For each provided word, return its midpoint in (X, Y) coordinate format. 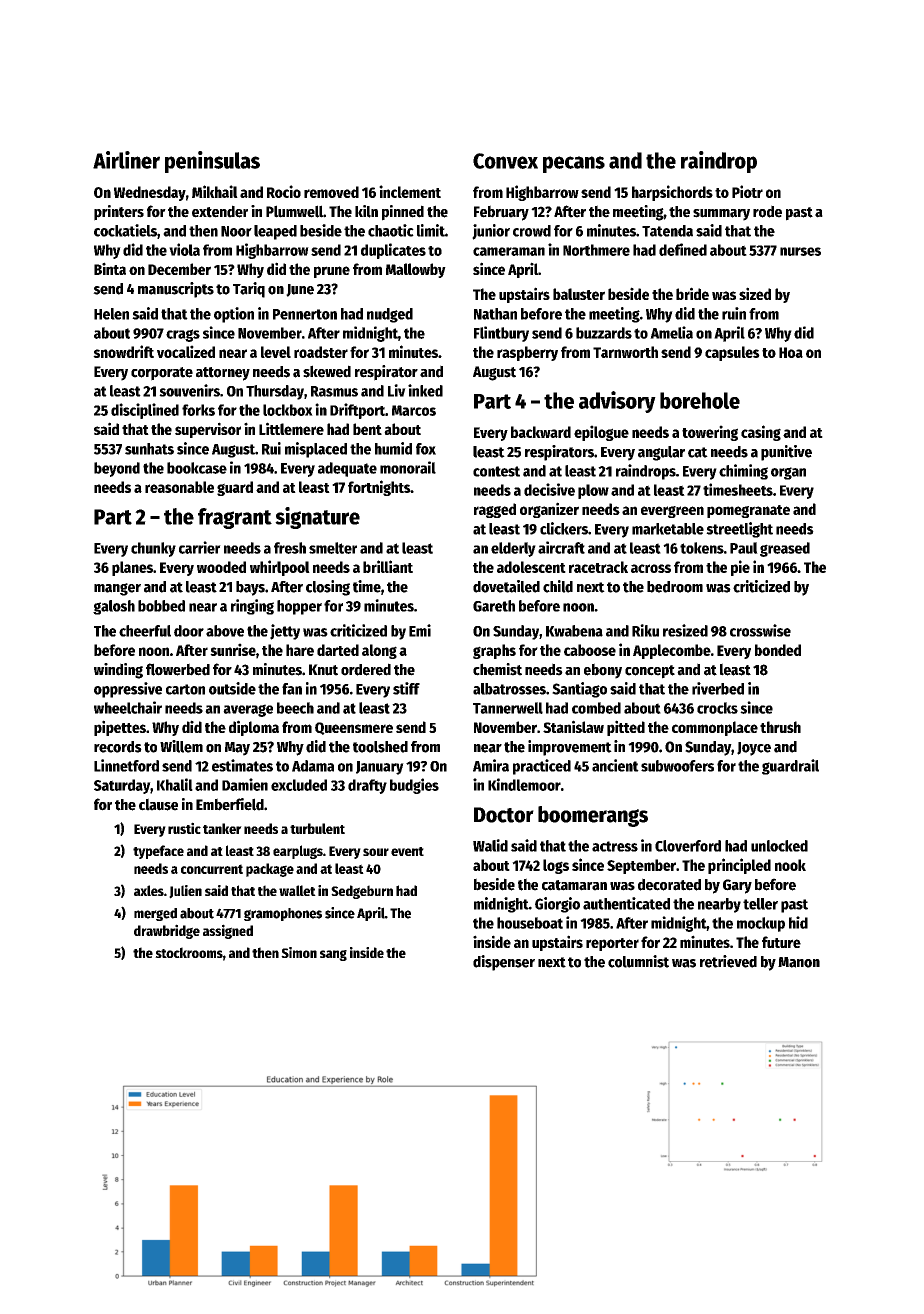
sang (333, 955)
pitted (626, 728)
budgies (414, 786)
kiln (366, 211)
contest (496, 471)
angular (661, 453)
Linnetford (126, 765)
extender (220, 211)
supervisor (208, 430)
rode (767, 211)
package (270, 870)
